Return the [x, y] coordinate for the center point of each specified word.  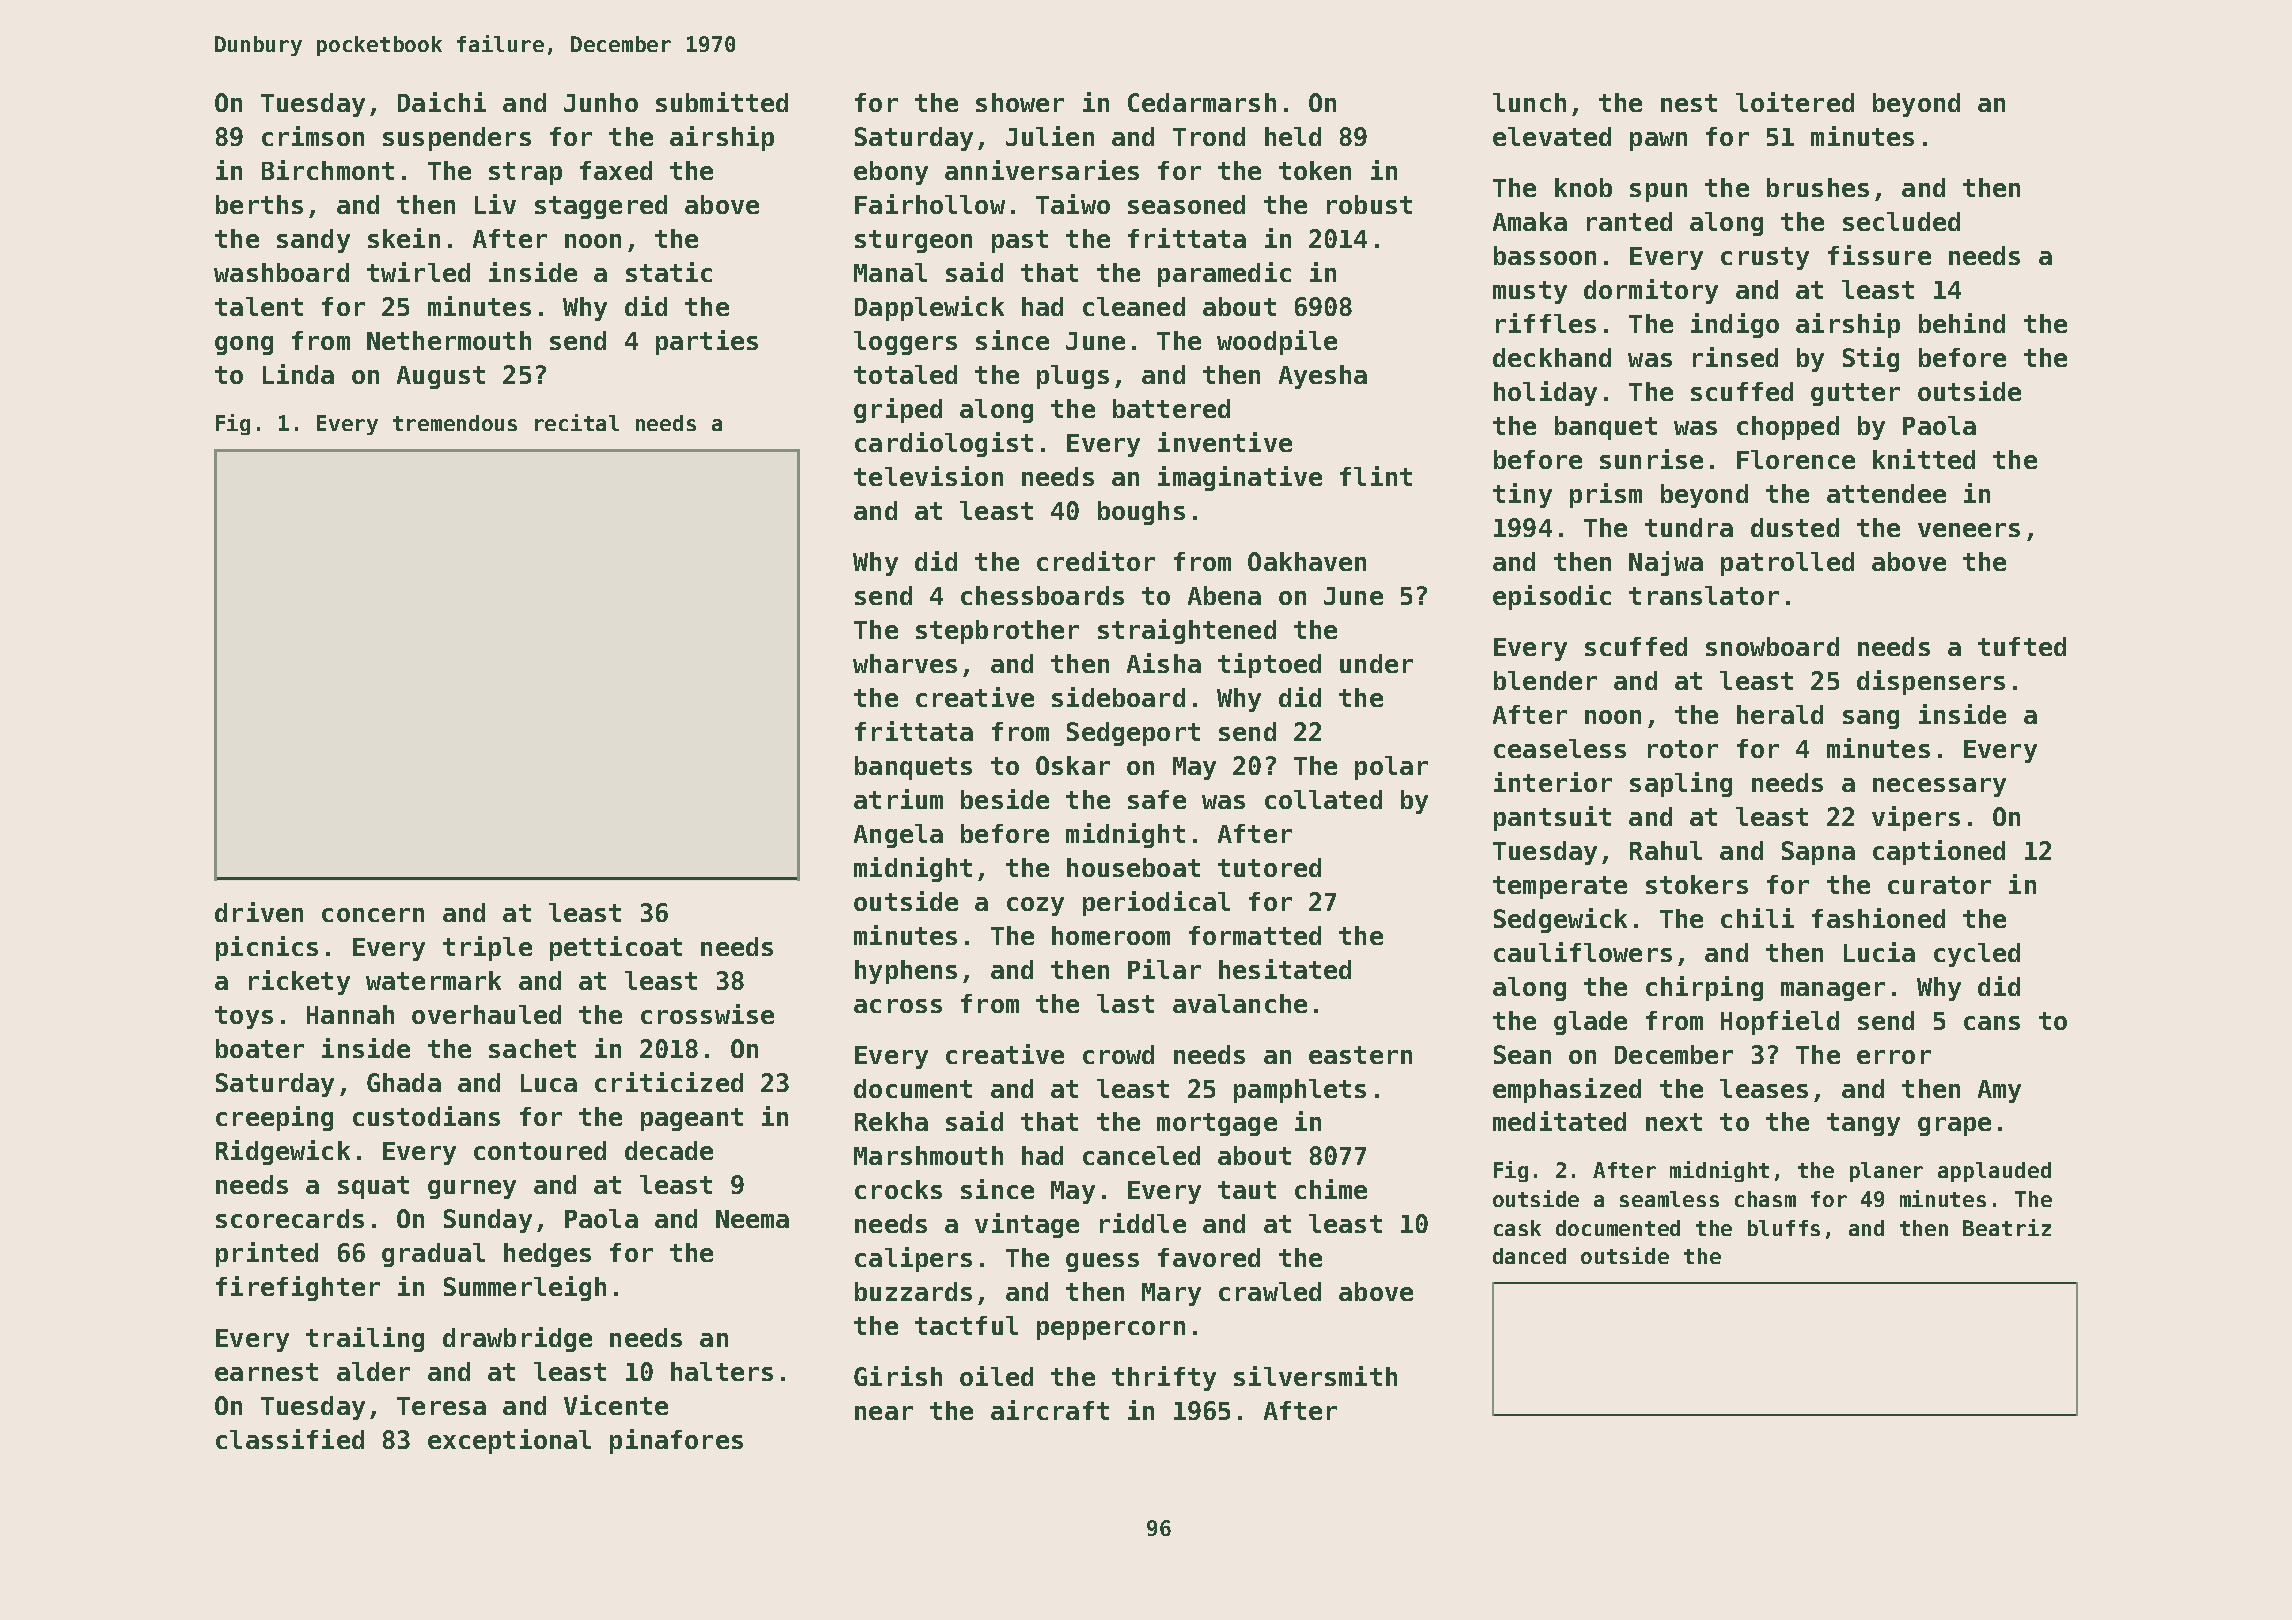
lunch [1529, 102]
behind [1962, 323]
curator [1939, 885]
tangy [1863, 1124]
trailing [365, 1339]
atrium [898, 799]
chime [1331, 1189]
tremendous [455, 423]
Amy [1999, 1091]
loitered [1795, 102]
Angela [898, 836]
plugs [1073, 377]
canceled [1141, 1155]
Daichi [442, 102]
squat [373, 1187]
